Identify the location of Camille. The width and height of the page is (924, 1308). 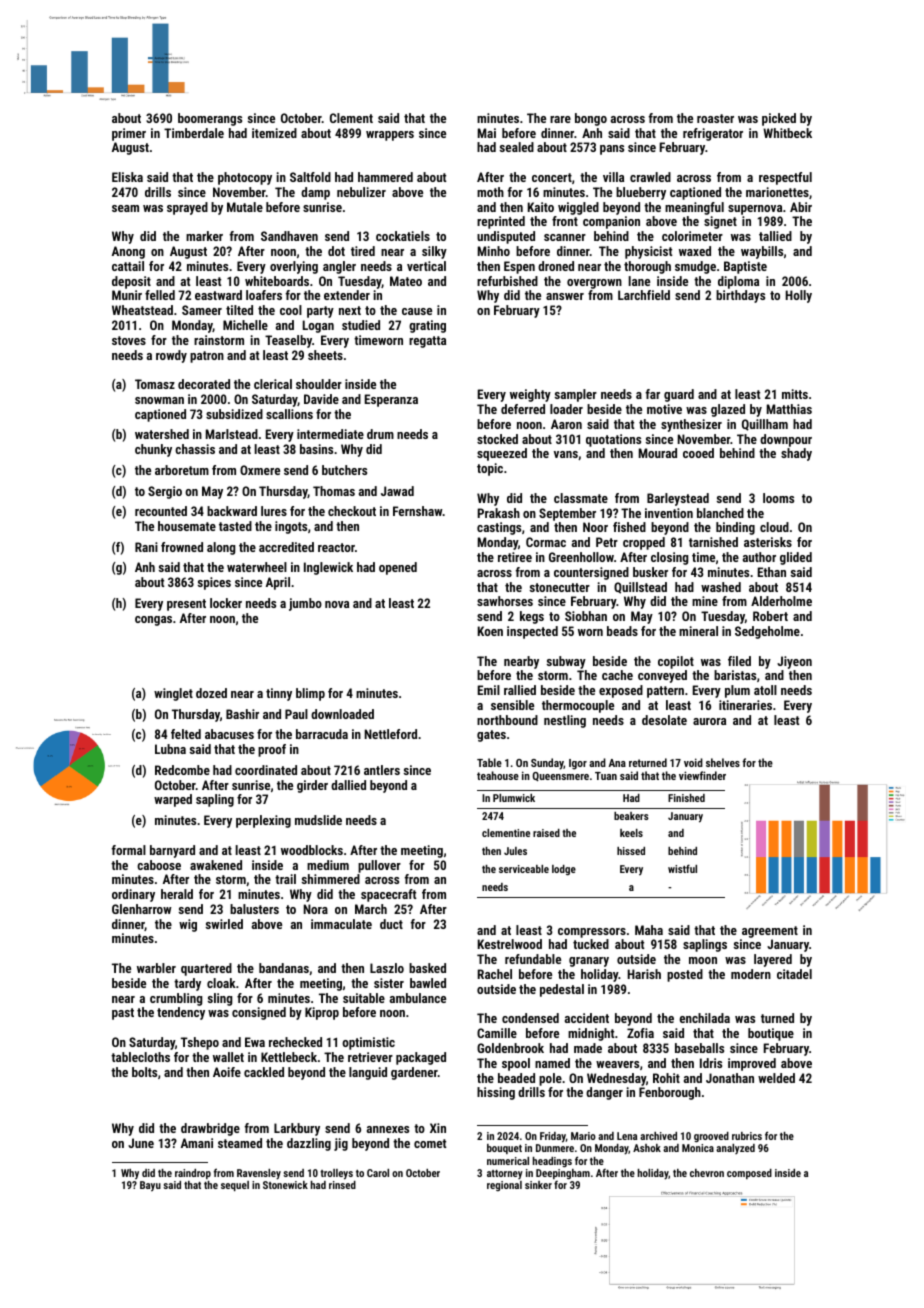
(497, 1033).
